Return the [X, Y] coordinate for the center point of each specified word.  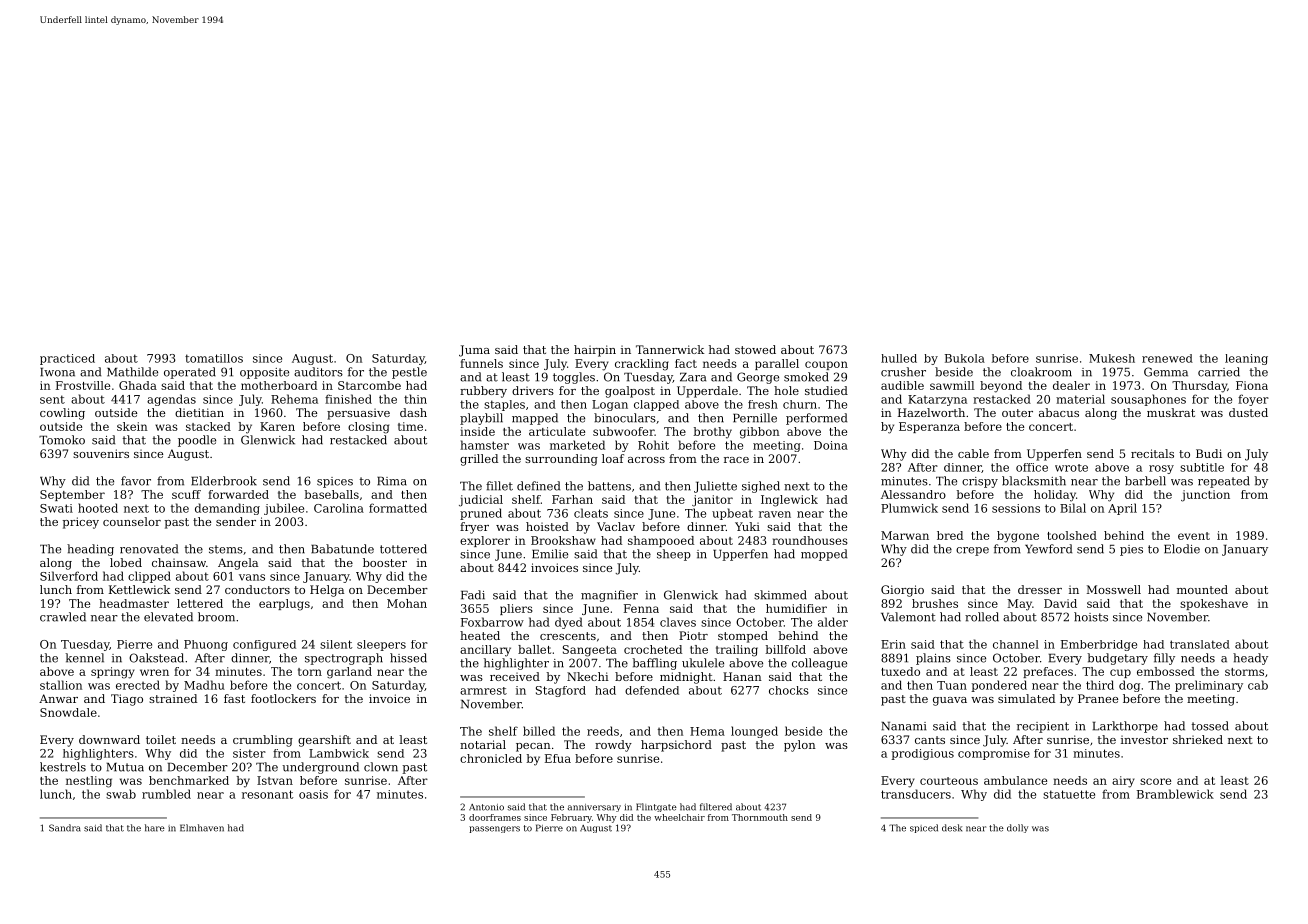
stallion [61, 685]
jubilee [284, 509]
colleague [819, 664]
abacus [1059, 412]
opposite [264, 373]
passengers [494, 829]
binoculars [625, 418]
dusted [1248, 412]
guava [950, 701]
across [646, 460]
